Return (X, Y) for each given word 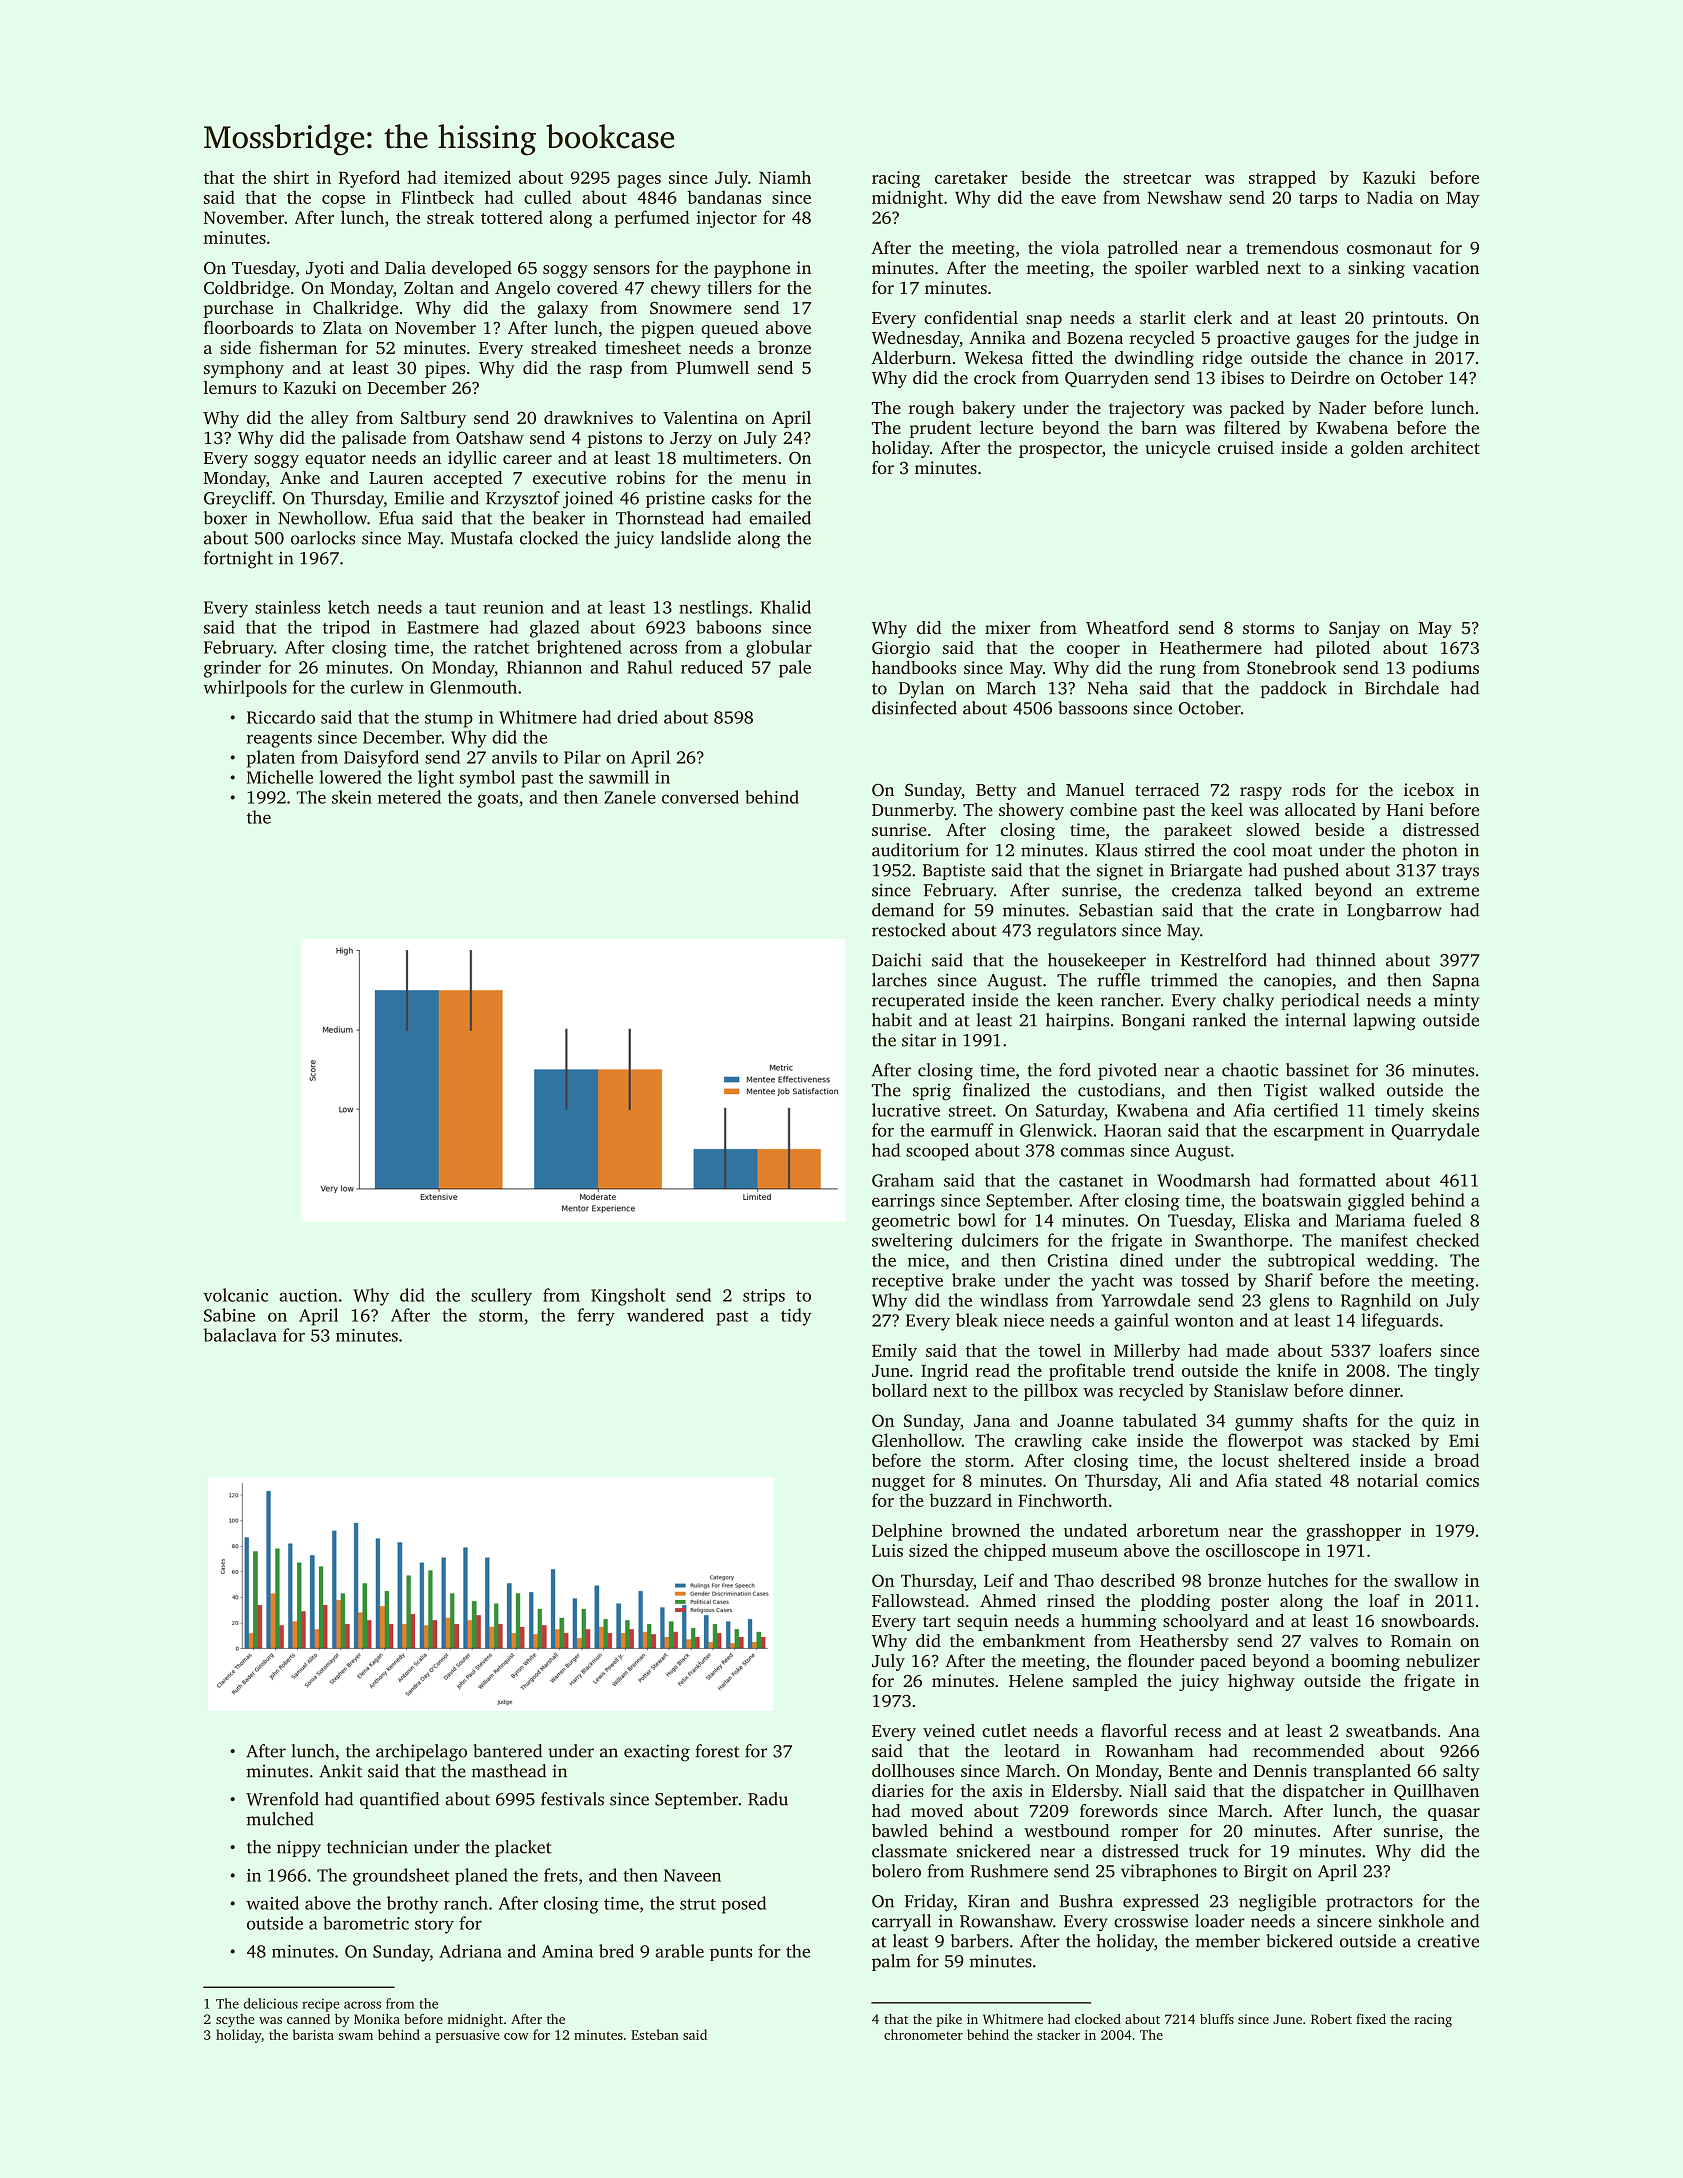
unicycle (1177, 449)
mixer (1007, 627)
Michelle (280, 777)
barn (1159, 427)
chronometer (923, 2034)
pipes (445, 369)
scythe (235, 2020)
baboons (728, 627)
